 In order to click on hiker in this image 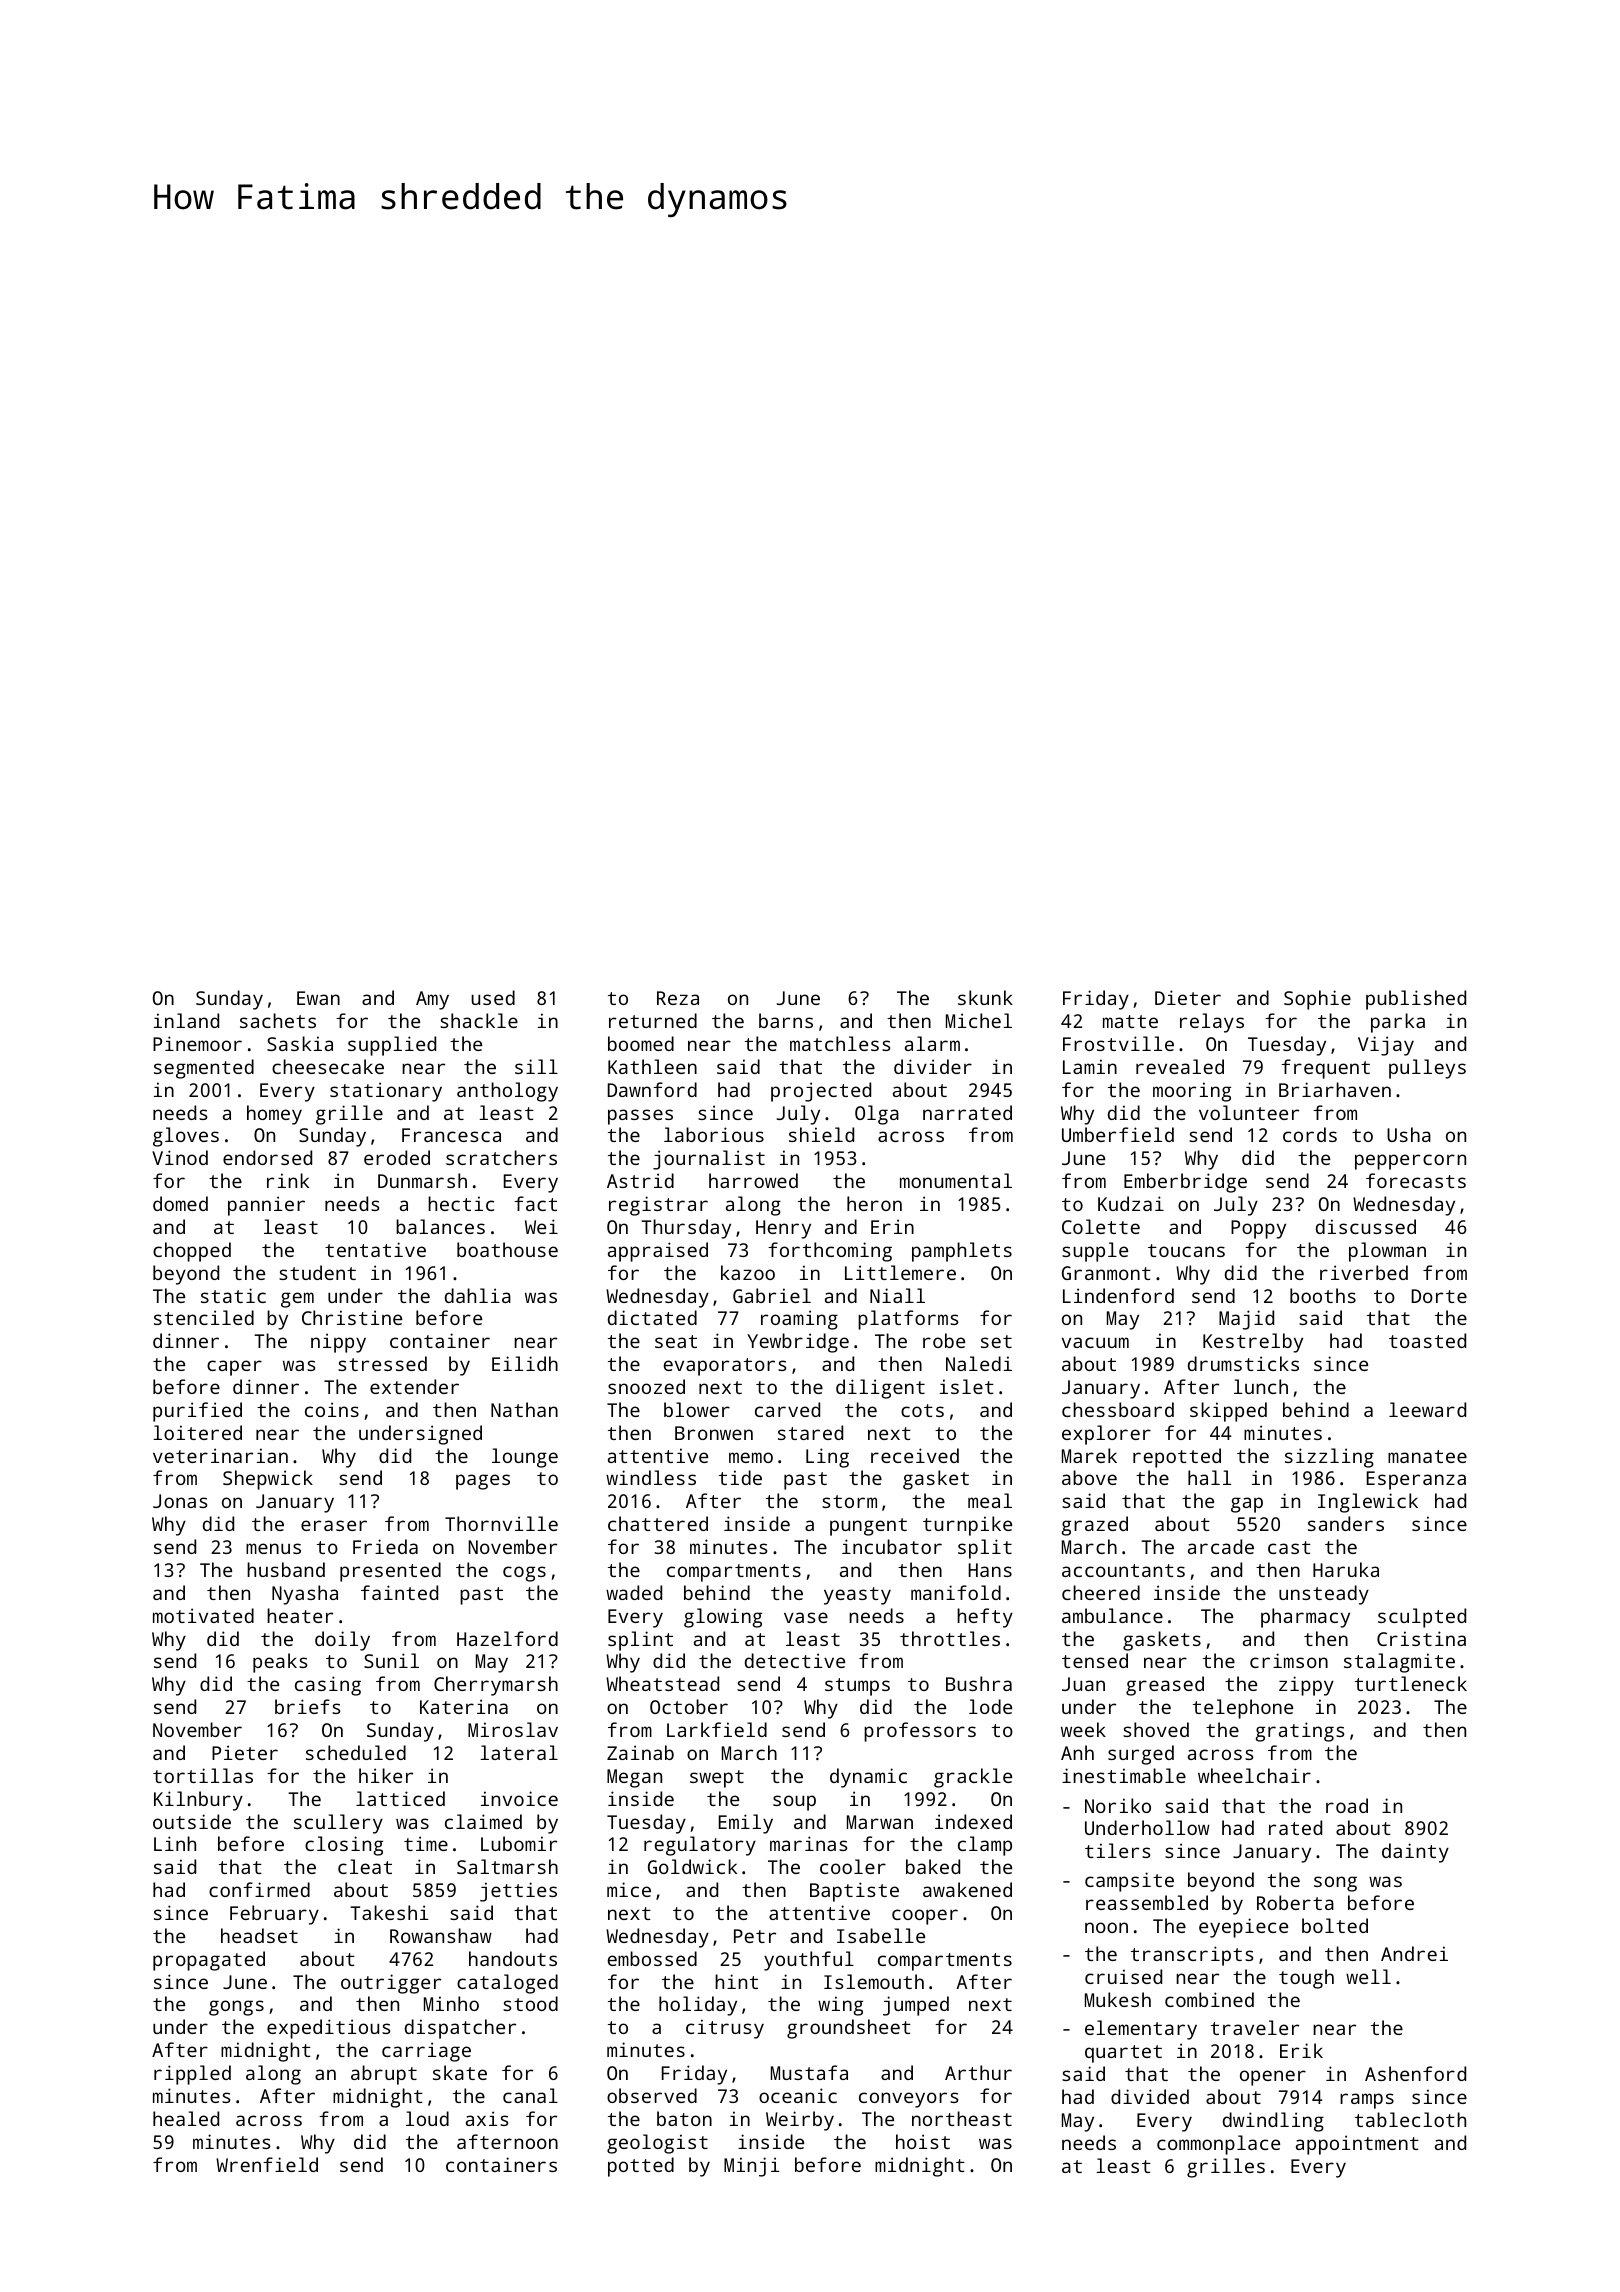, I will do `click(386, 1775)`.
